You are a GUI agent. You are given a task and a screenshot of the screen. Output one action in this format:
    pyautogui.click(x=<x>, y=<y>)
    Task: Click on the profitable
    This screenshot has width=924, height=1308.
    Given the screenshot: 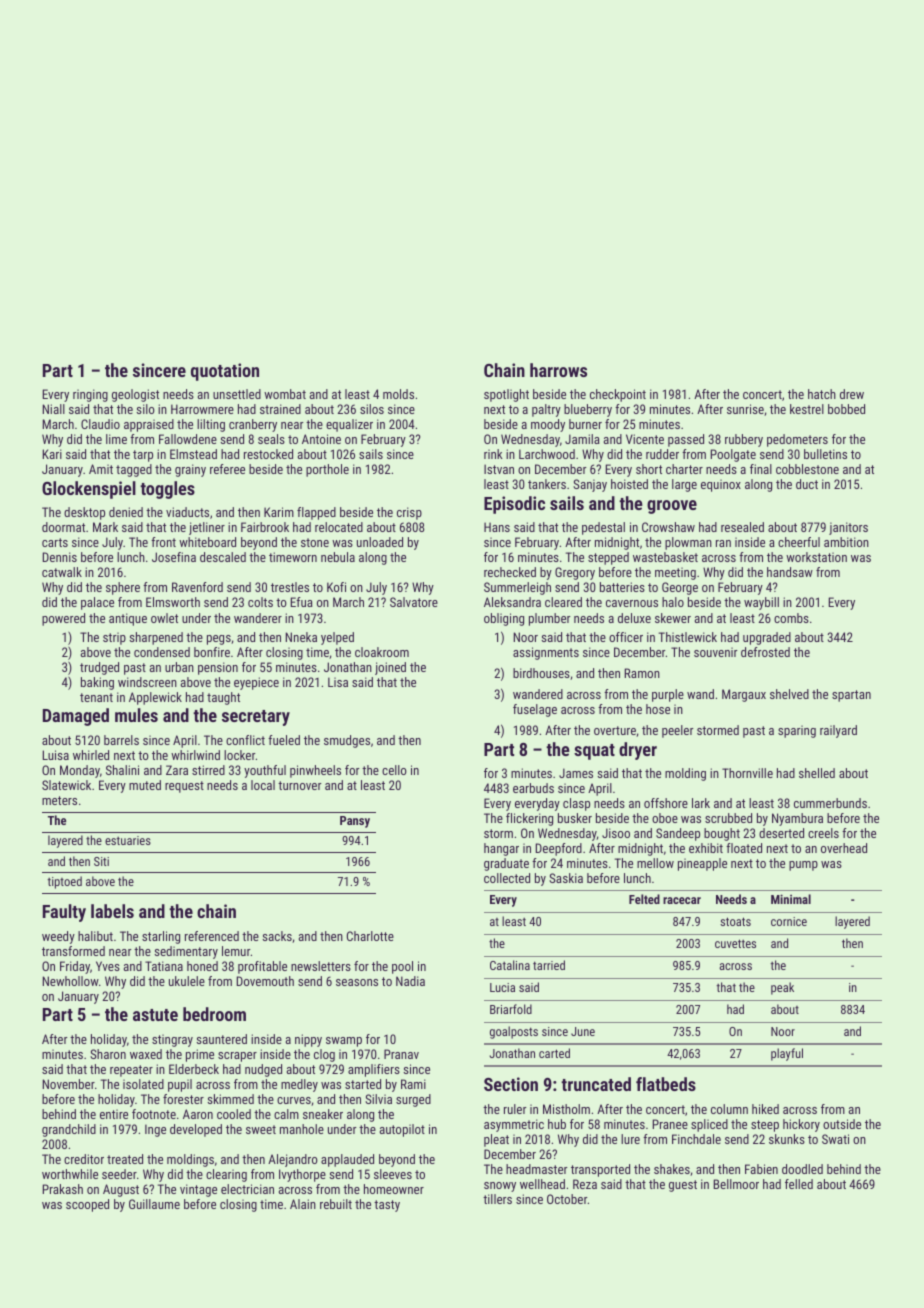 What is the action you would take?
    pyautogui.click(x=262, y=967)
